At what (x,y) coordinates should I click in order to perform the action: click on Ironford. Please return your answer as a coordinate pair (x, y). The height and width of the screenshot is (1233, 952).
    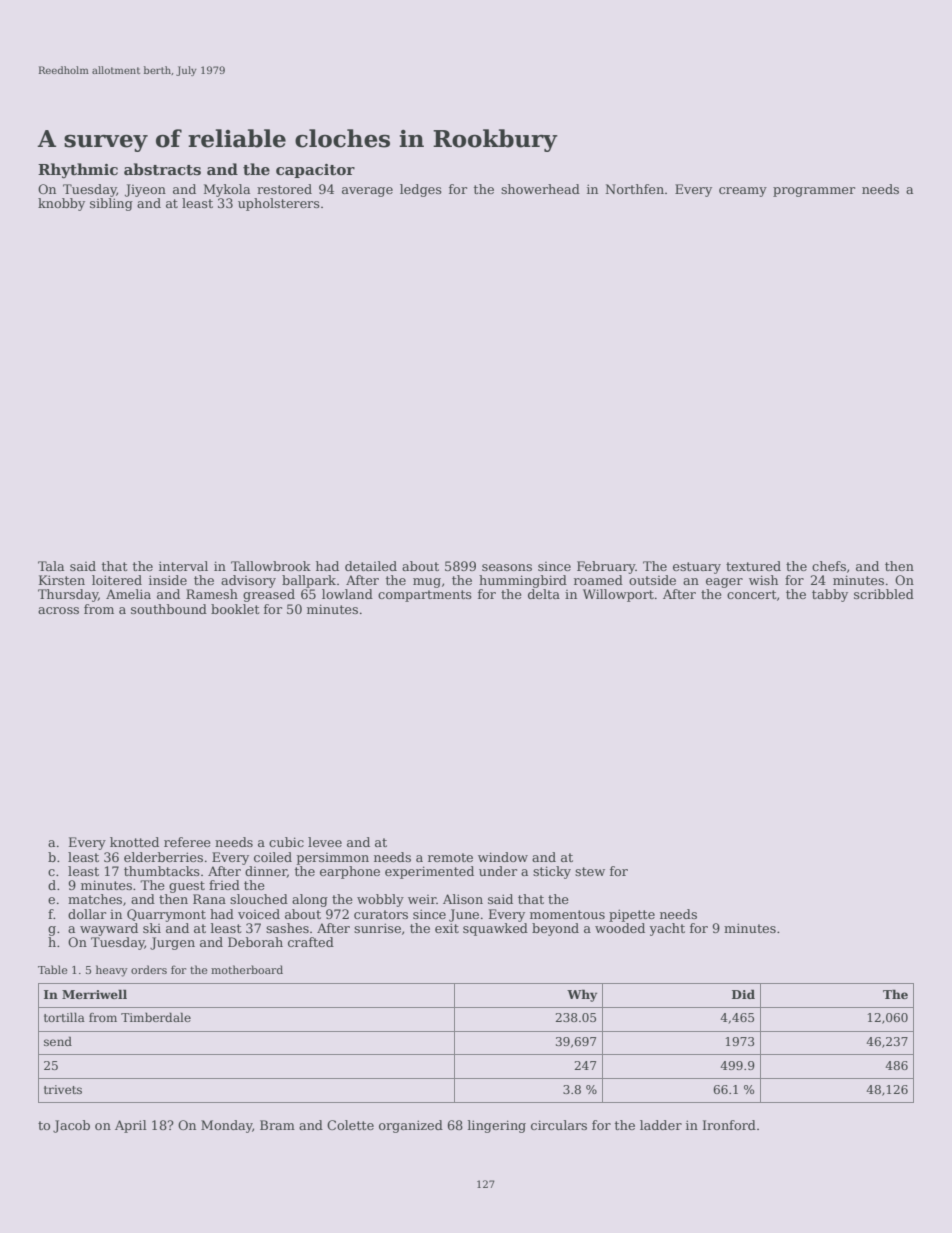
    Looking at the image, I should click on (729, 1125).
